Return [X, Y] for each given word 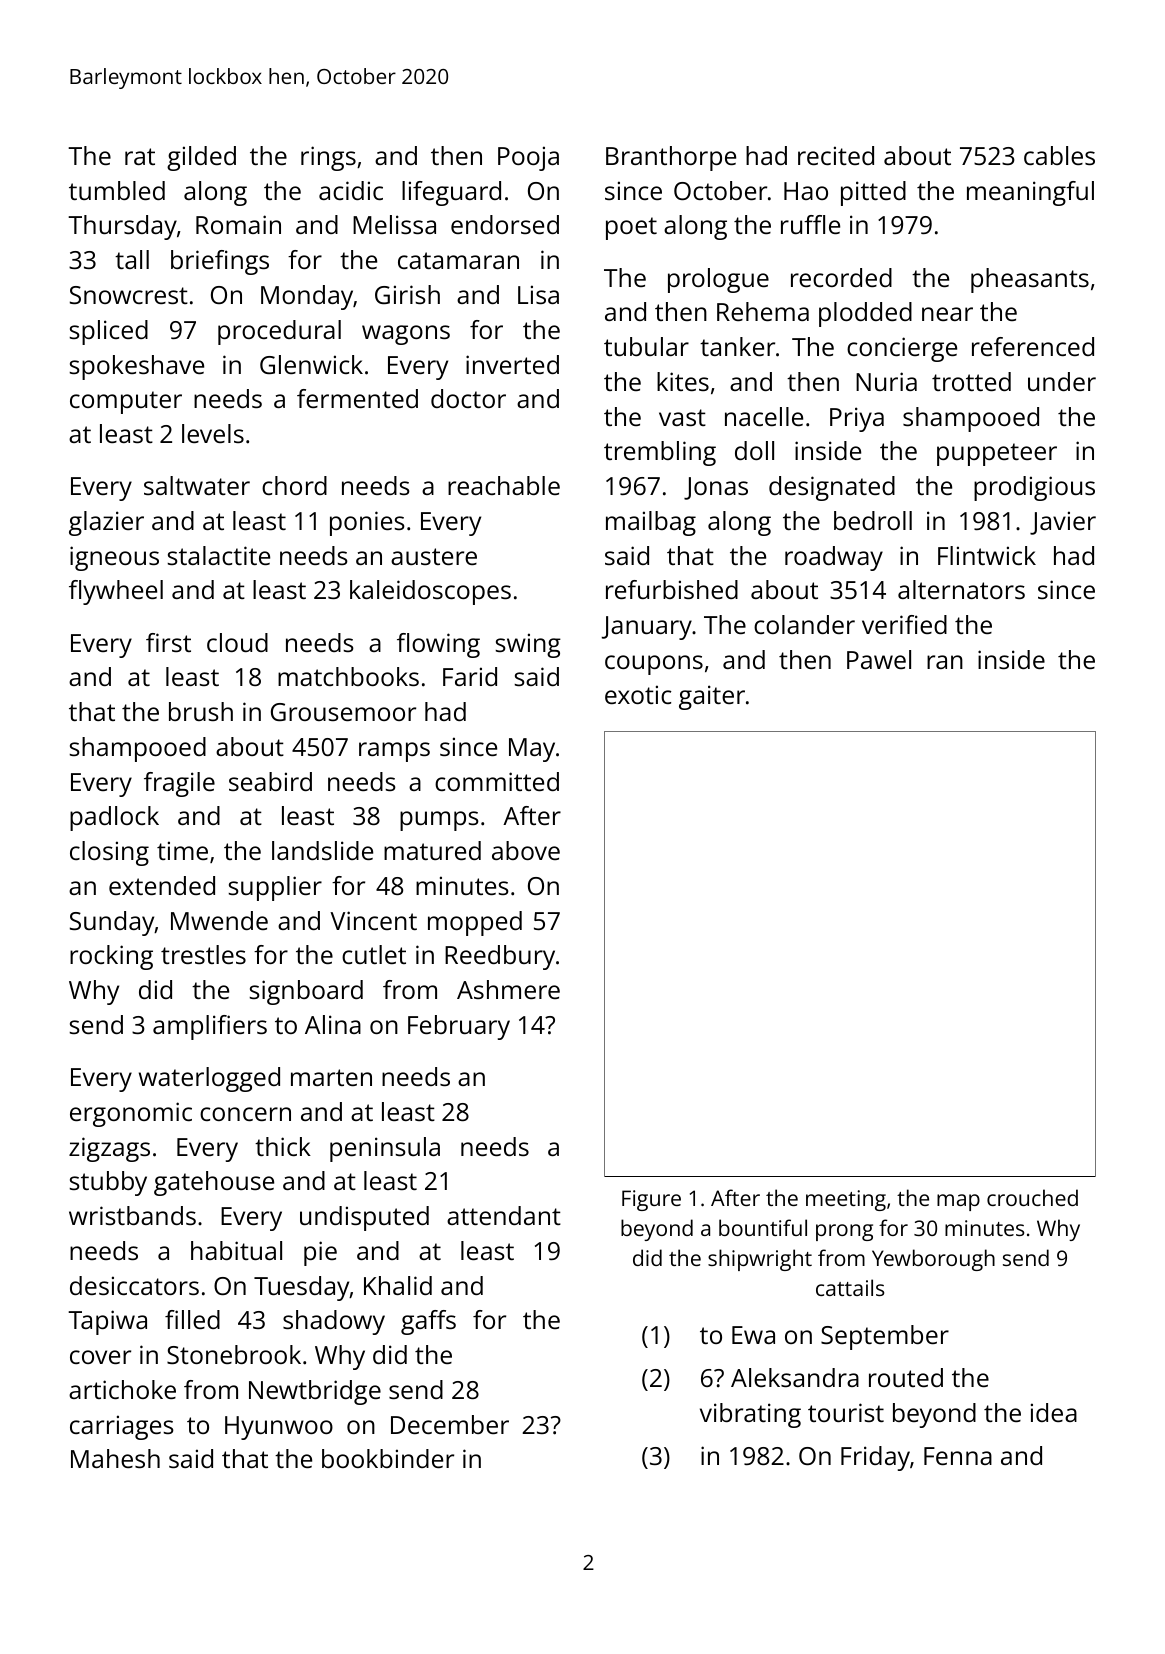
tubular [646, 346]
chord [294, 485]
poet [631, 228]
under [1062, 381]
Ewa [753, 1335]
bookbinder [388, 1458]
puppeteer [997, 454]
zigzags [109, 1149]
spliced [108, 332]
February [459, 1027]
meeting [846, 1200]
